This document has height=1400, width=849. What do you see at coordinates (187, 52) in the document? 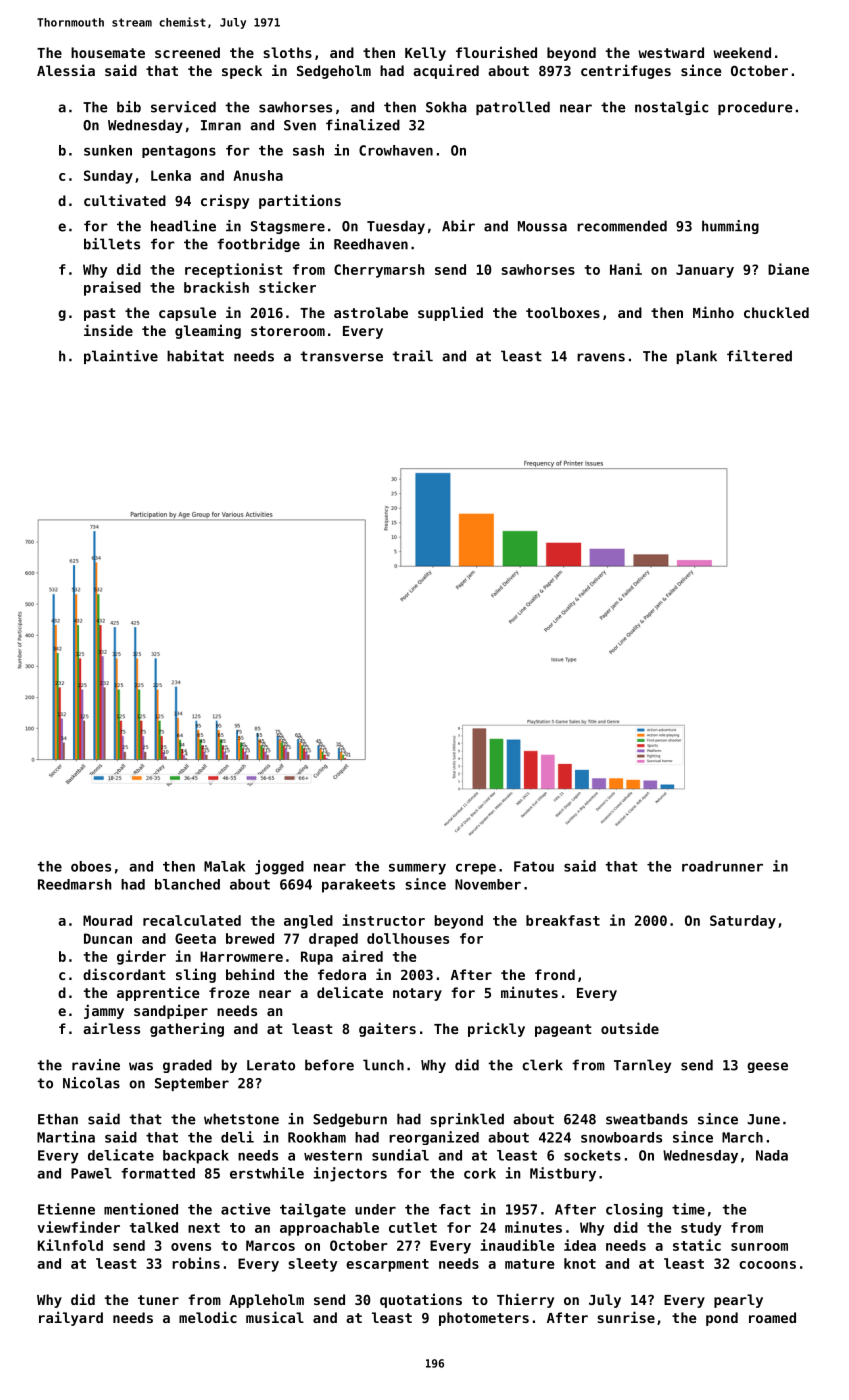
I see `screened` at bounding box center [187, 52].
